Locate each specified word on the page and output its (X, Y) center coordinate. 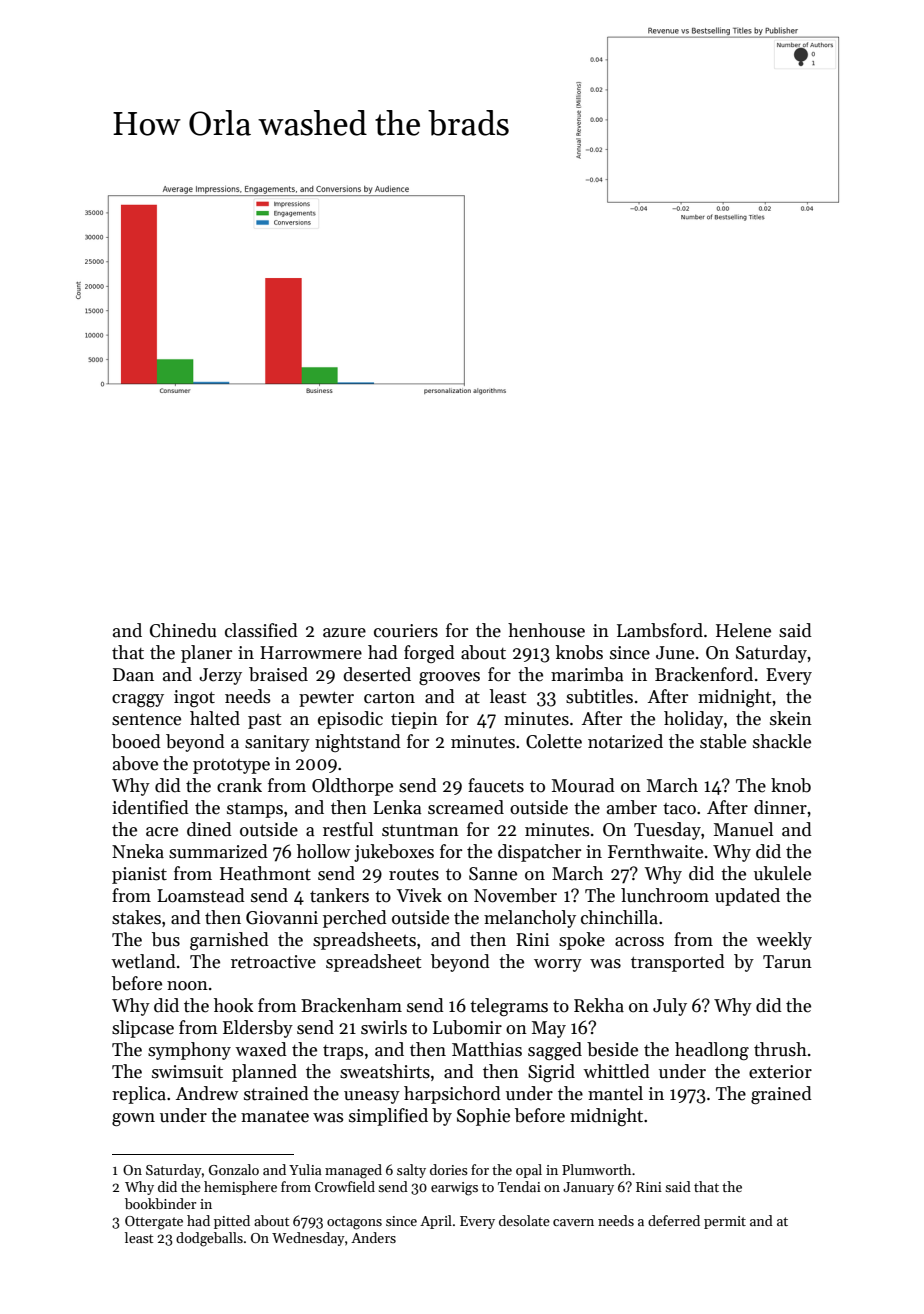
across (639, 942)
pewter (326, 699)
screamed (466, 807)
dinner (780, 807)
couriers (406, 631)
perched (355, 919)
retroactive (273, 962)
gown (133, 1119)
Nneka (138, 851)
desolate (524, 1220)
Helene (743, 630)
